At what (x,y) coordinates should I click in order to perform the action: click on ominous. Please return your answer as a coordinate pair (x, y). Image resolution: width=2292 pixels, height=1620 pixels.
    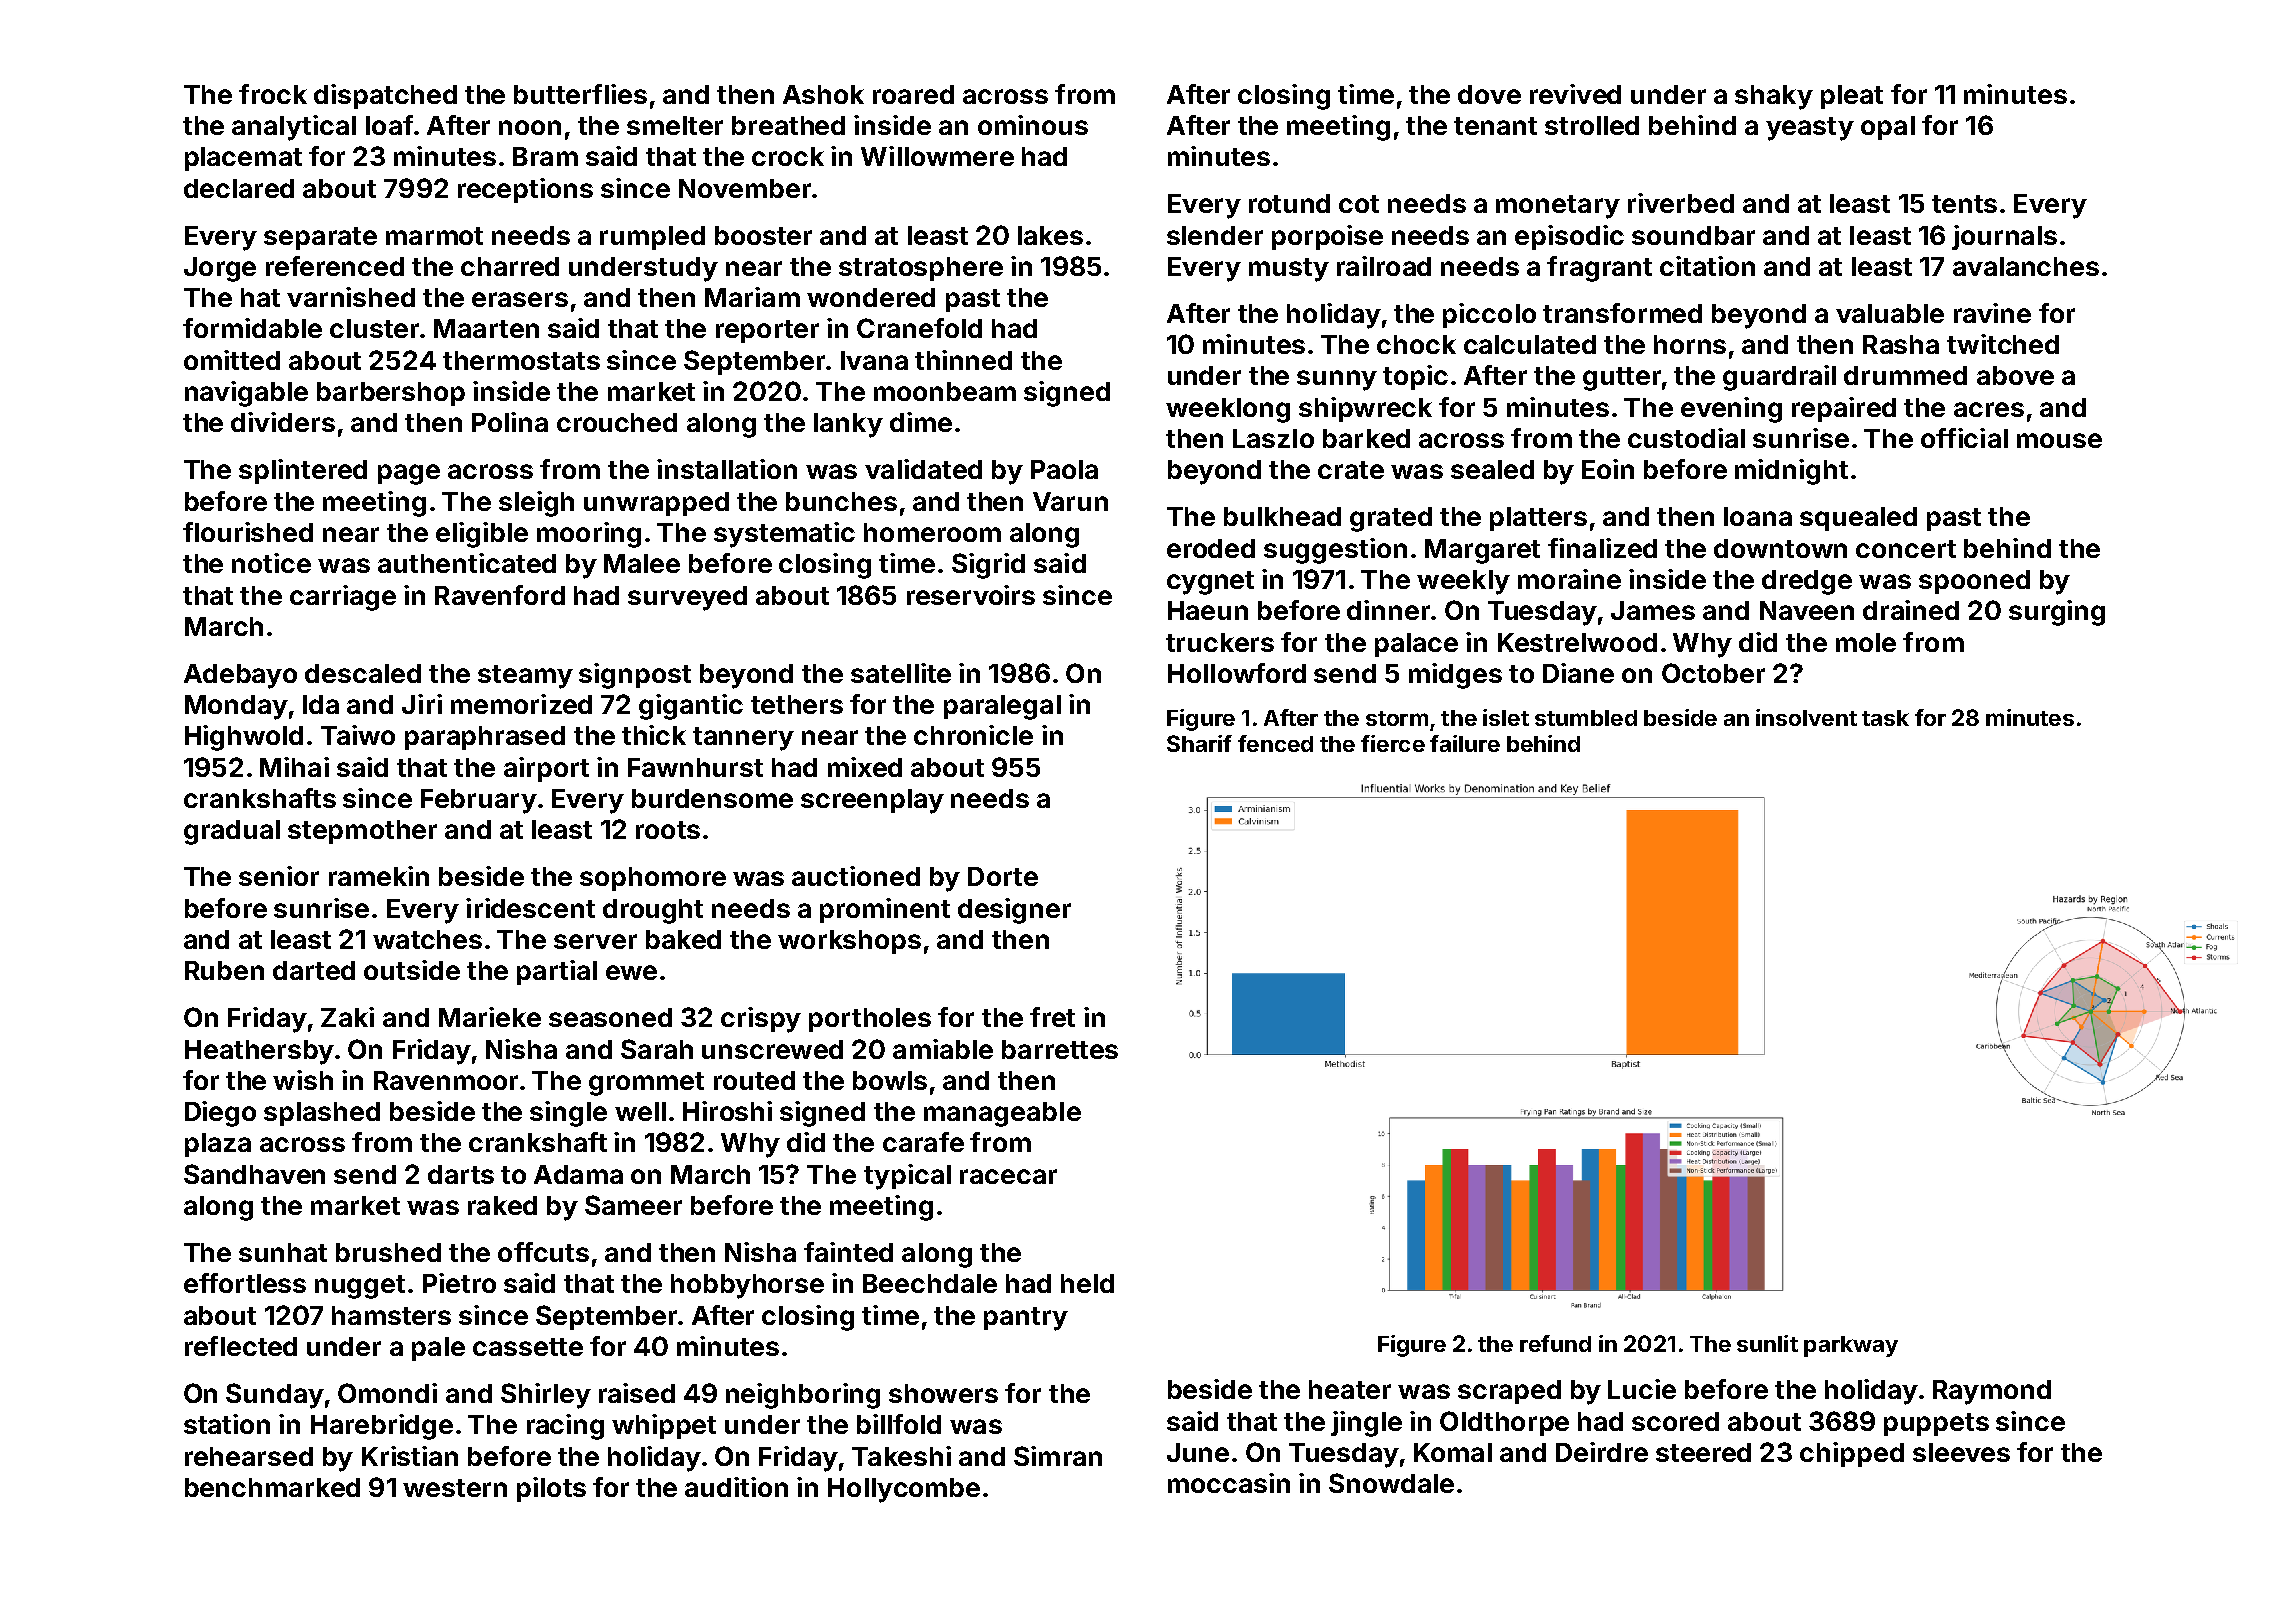
    Looking at the image, I should click on (1033, 125).
